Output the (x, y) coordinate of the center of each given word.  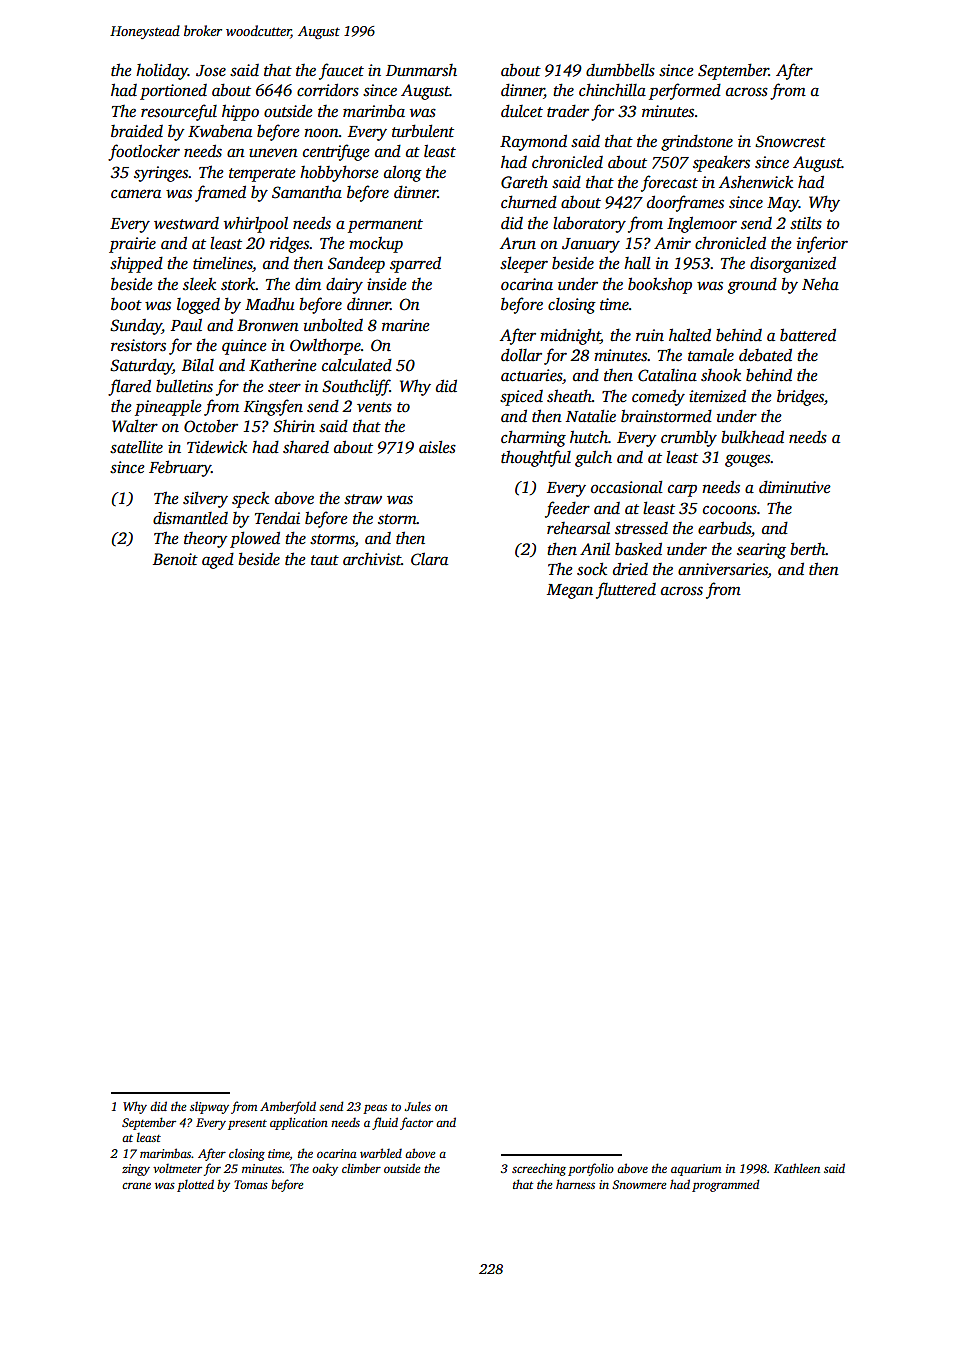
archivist (372, 559)
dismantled (190, 518)
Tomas (251, 1184)
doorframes (685, 203)
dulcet (522, 111)
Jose (211, 71)
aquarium (696, 1170)
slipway (209, 1107)
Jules (418, 1106)
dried (630, 569)
